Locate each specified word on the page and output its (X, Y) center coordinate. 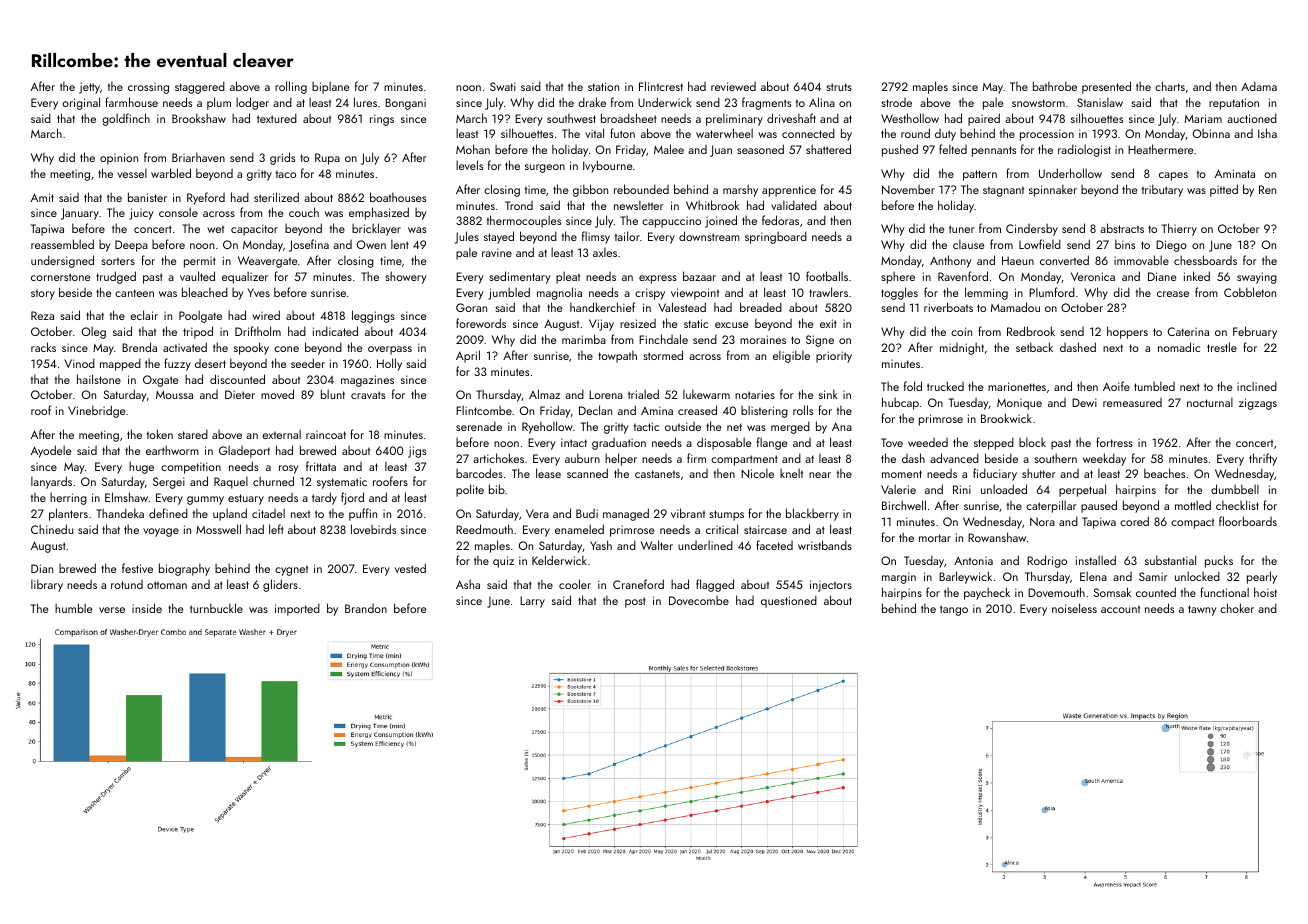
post (635, 602)
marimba (584, 339)
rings (382, 120)
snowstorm (1038, 103)
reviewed (733, 86)
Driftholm (258, 331)
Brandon (366, 608)
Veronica (1093, 276)
